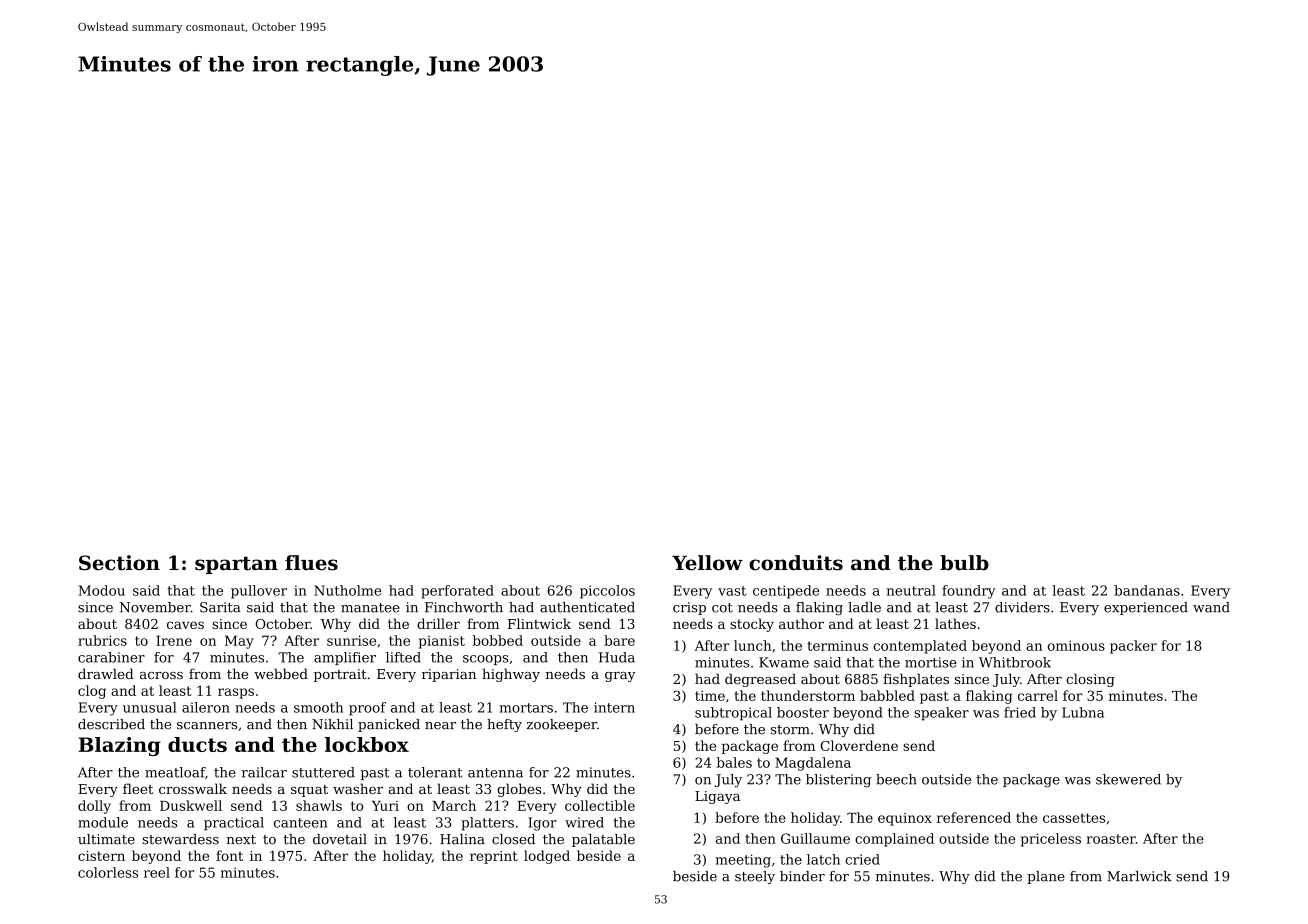 This image has width=1308, height=924. I want to click on scoops, so click(485, 660).
